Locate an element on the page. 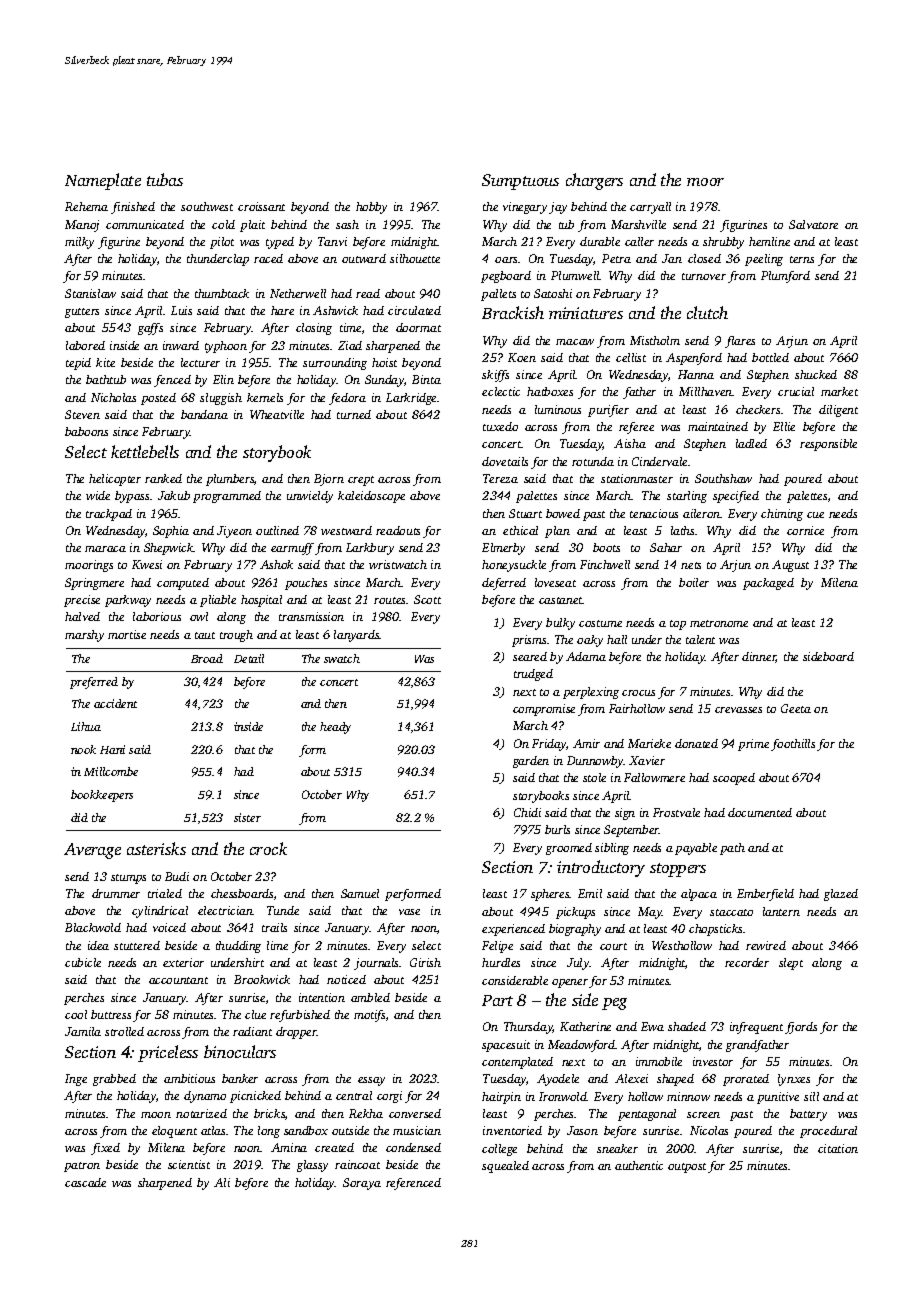  Millhaven is located at coordinates (706, 391).
